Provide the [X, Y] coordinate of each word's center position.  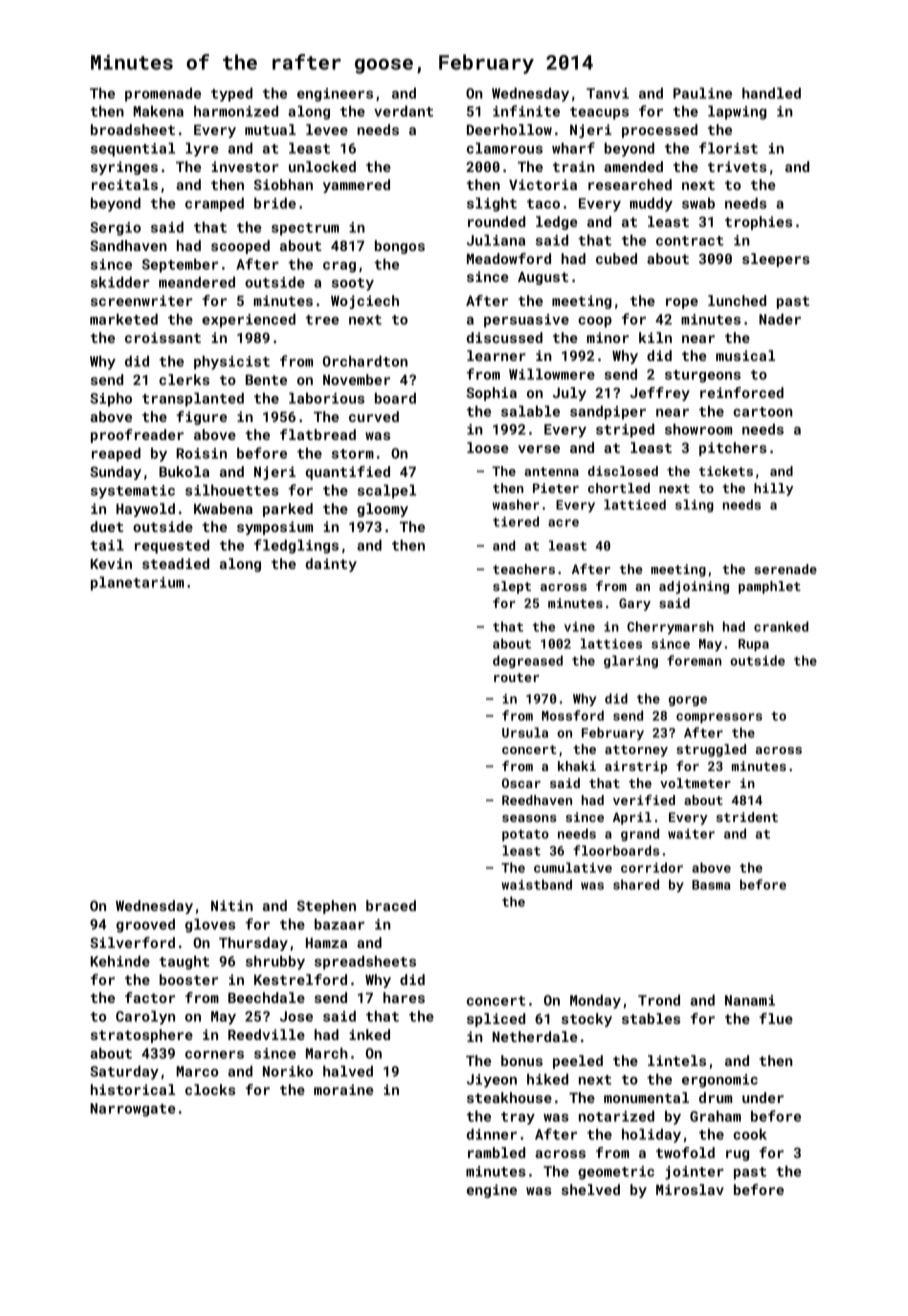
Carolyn [145, 1017]
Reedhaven [537, 800]
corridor [652, 867]
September [180, 265]
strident [747, 817]
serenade [785, 569]
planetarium [137, 583]
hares [404, 997]
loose [487, 447]
